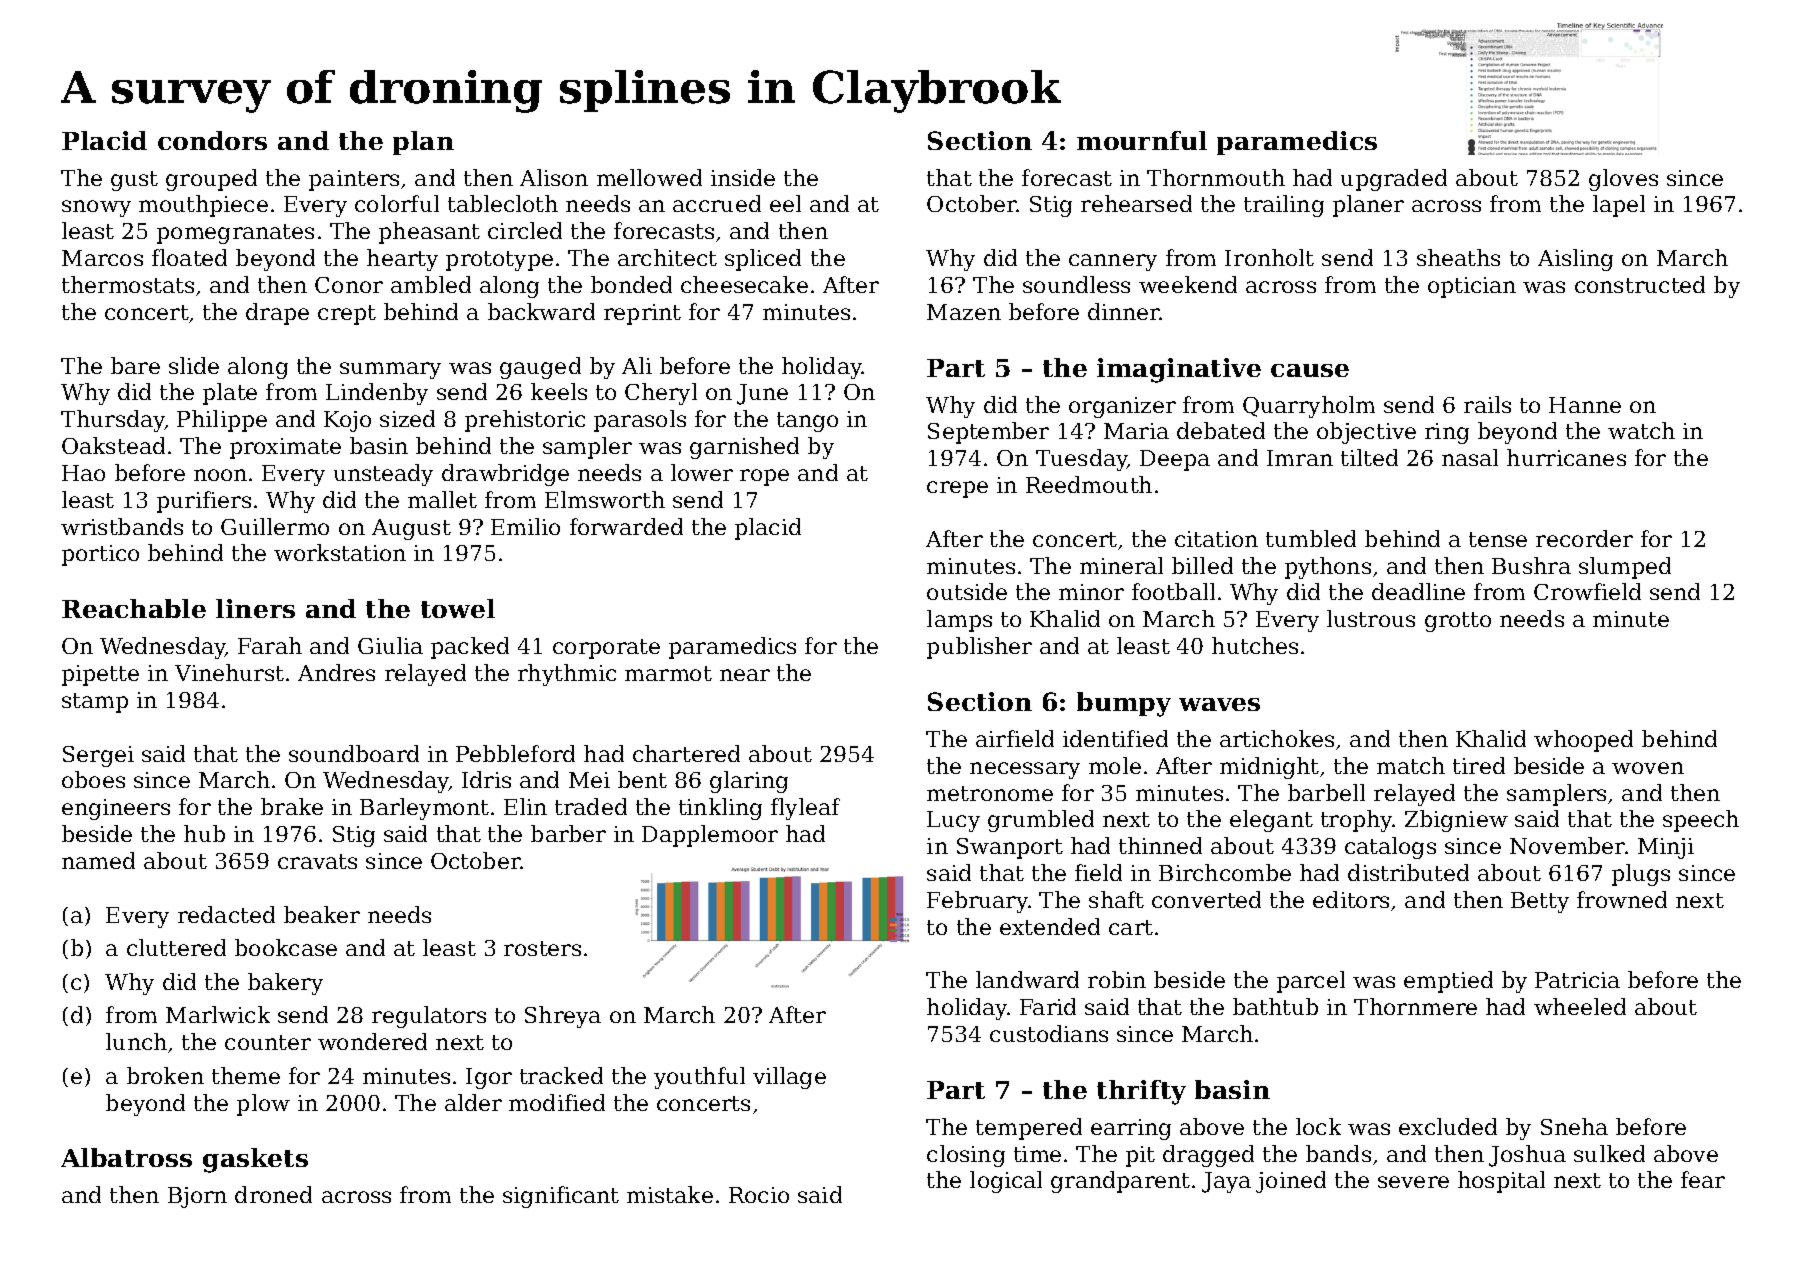 The width and height of the screenshot is (1808, 1278). Describe the element at coordinates (98, 756) in the screenshot. I see `Sergei` at that location.
